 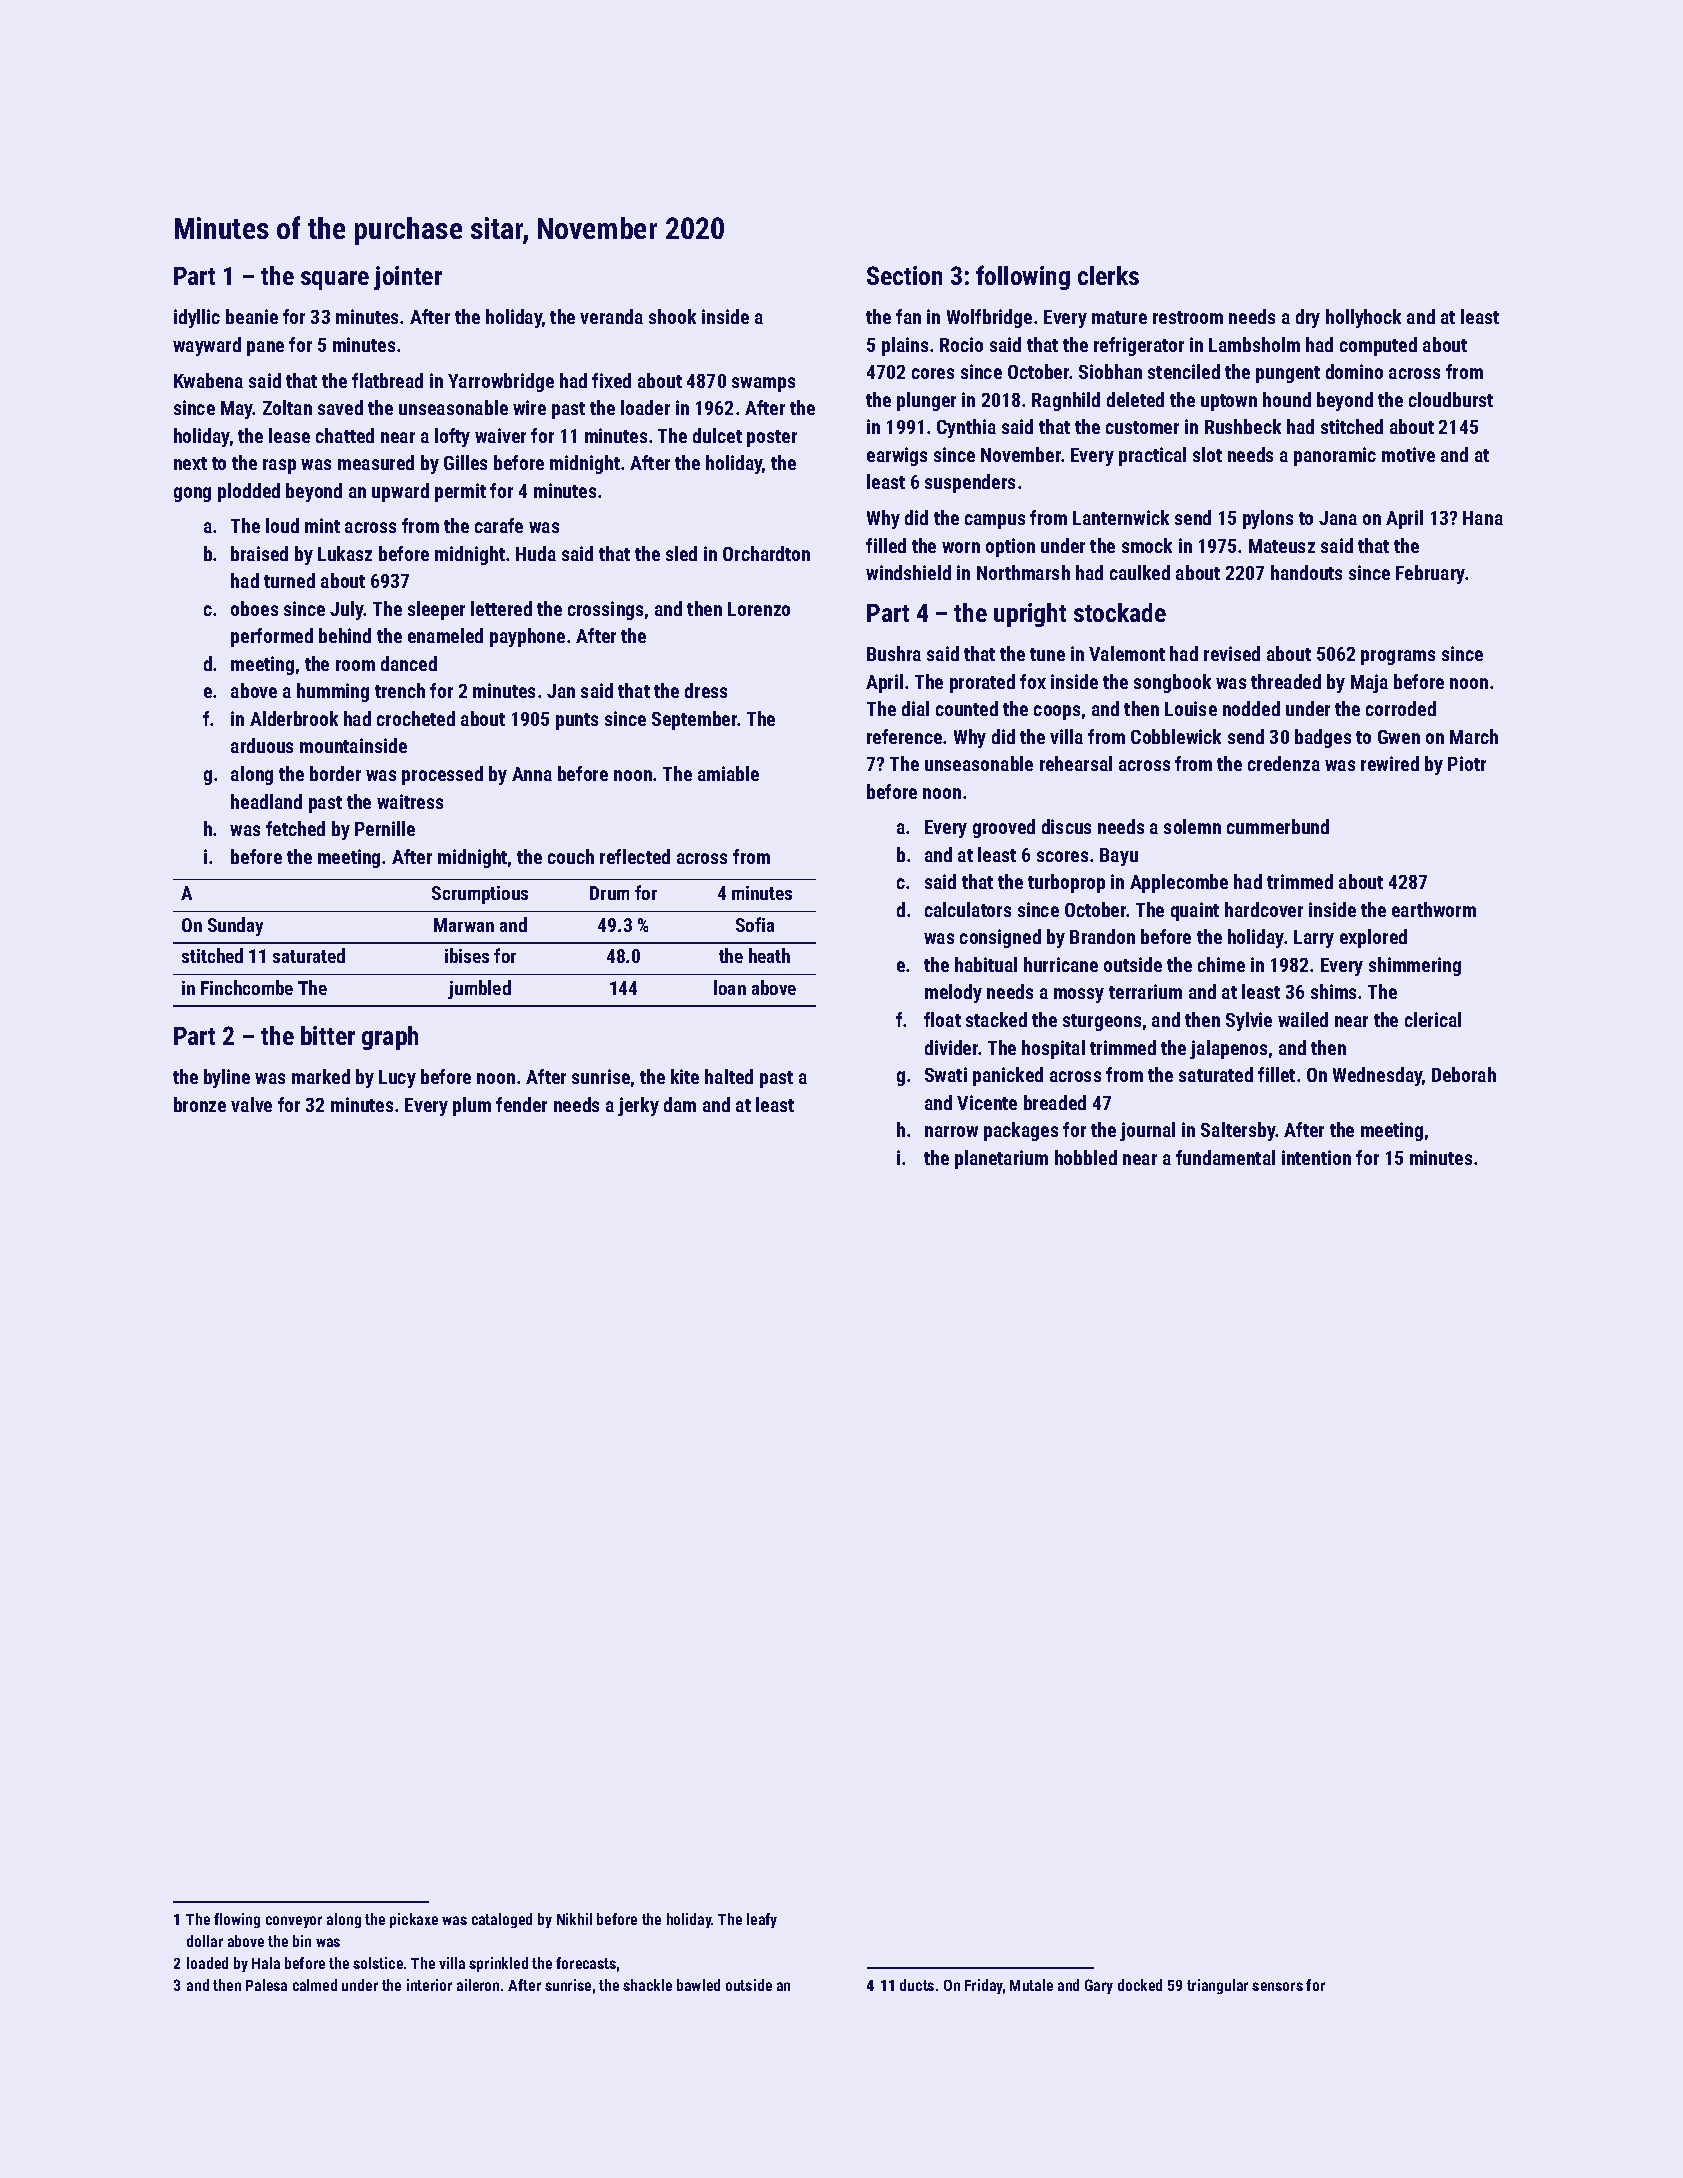 What do you see at coordinates (294, 1922) in the page?
I see `conveyor` at bounding box center [294, 1922].
